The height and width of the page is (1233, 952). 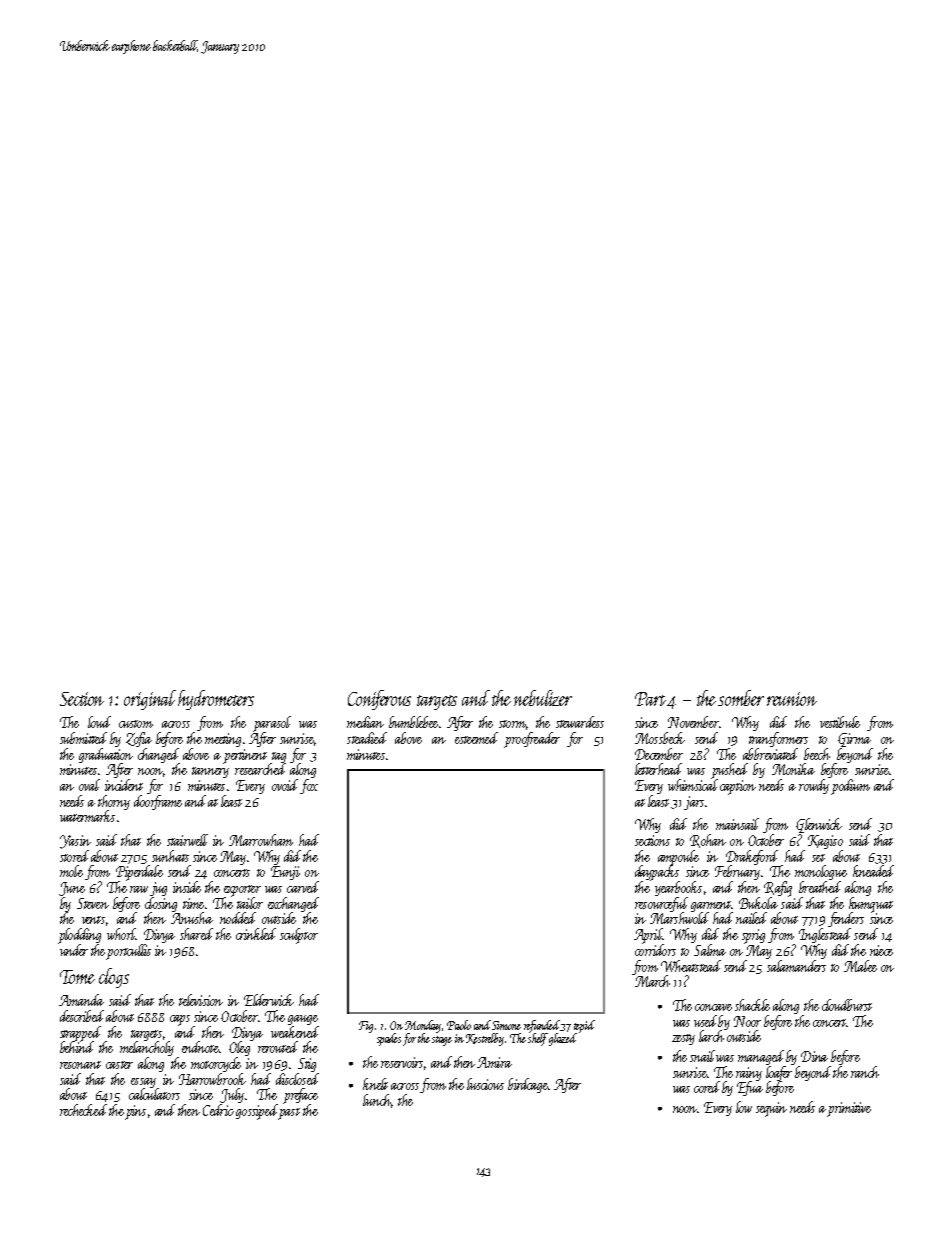 What do you see at coordinates (150, 700) in the page?
I see `original` at bounding box center [150, 700].
